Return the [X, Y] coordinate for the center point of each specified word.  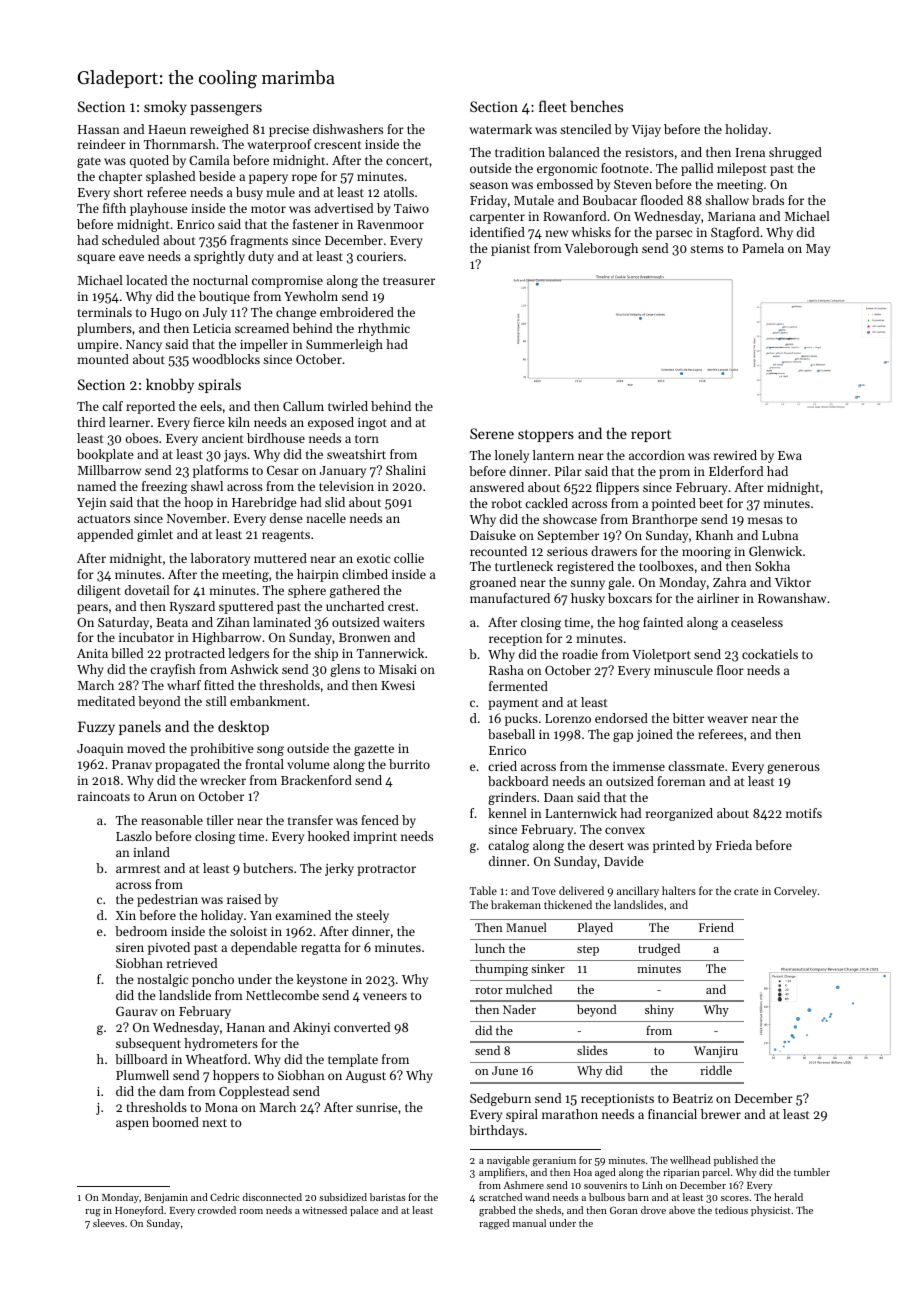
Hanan [246, 1027]
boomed [175, 1122]
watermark [500, 129]
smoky [165, 107]
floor [730, 670]
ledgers [248, 654]
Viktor [793, 582]
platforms [220, 471]
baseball [511, 734]
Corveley [795, 892]
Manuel [526, 927]
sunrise [377, 1107]
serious [567, 551]
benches [596, 106]
